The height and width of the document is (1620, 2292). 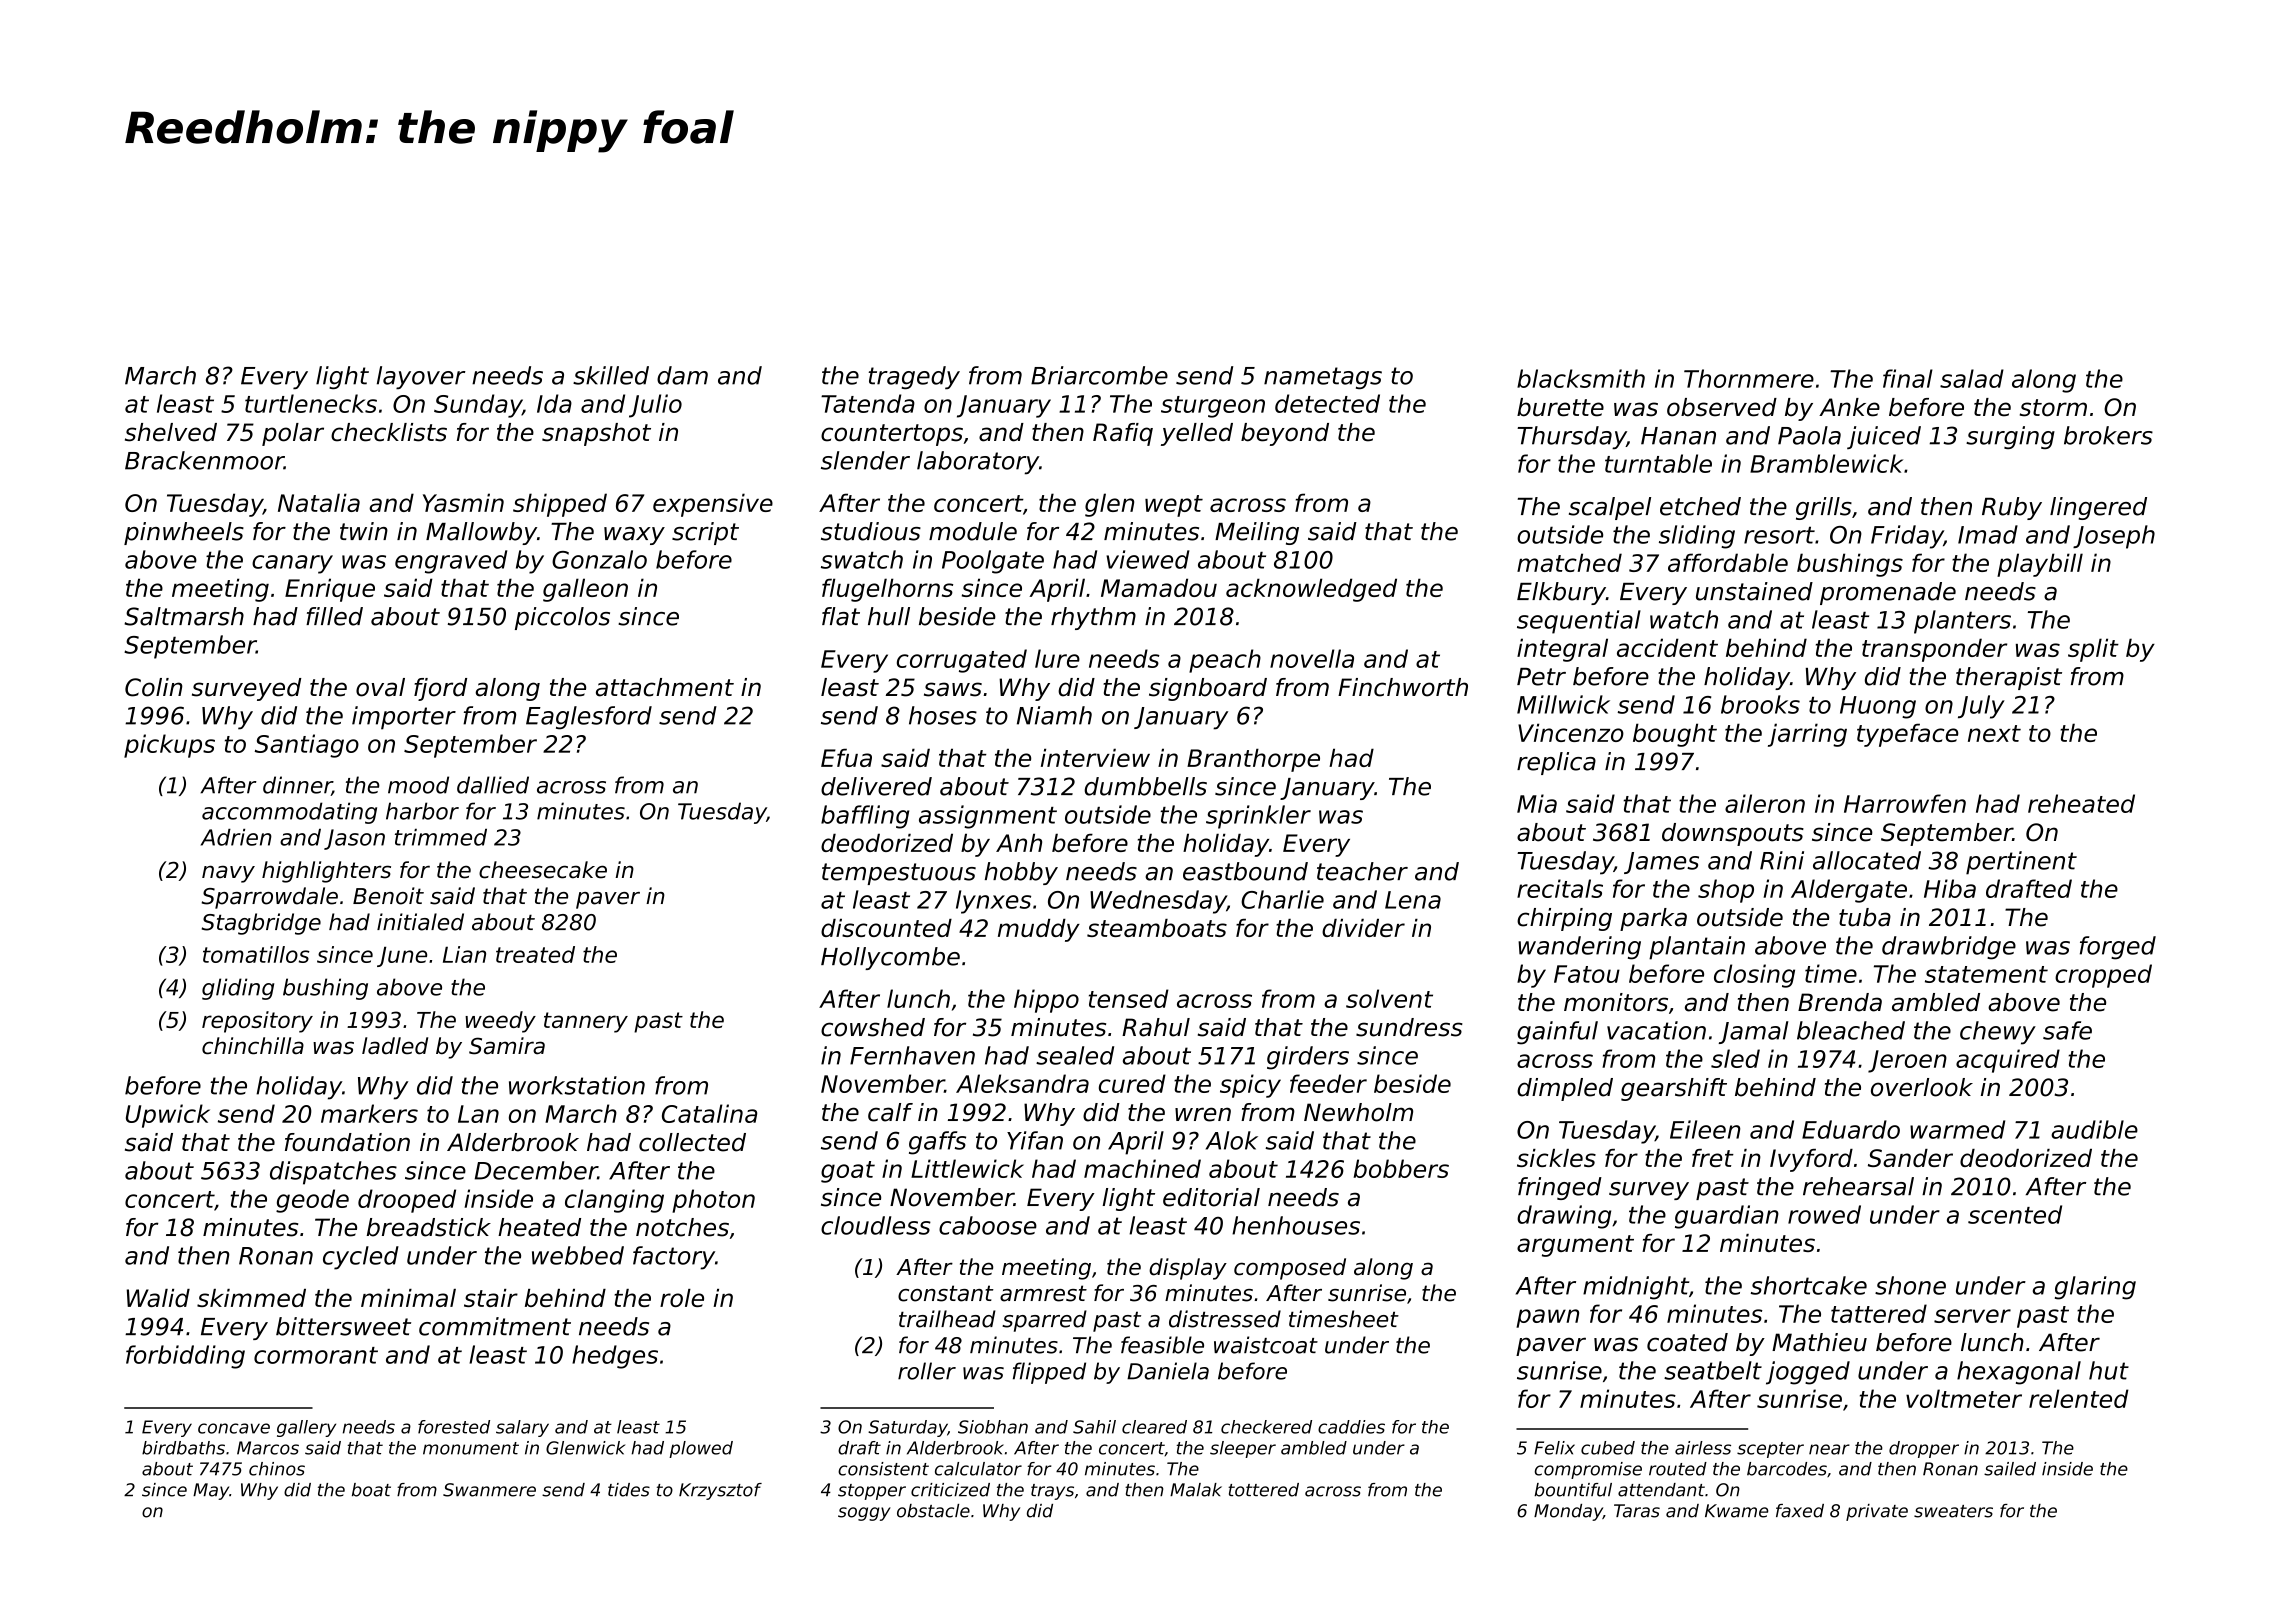 I want to click on safe, so click(x=2067, y=1030).
